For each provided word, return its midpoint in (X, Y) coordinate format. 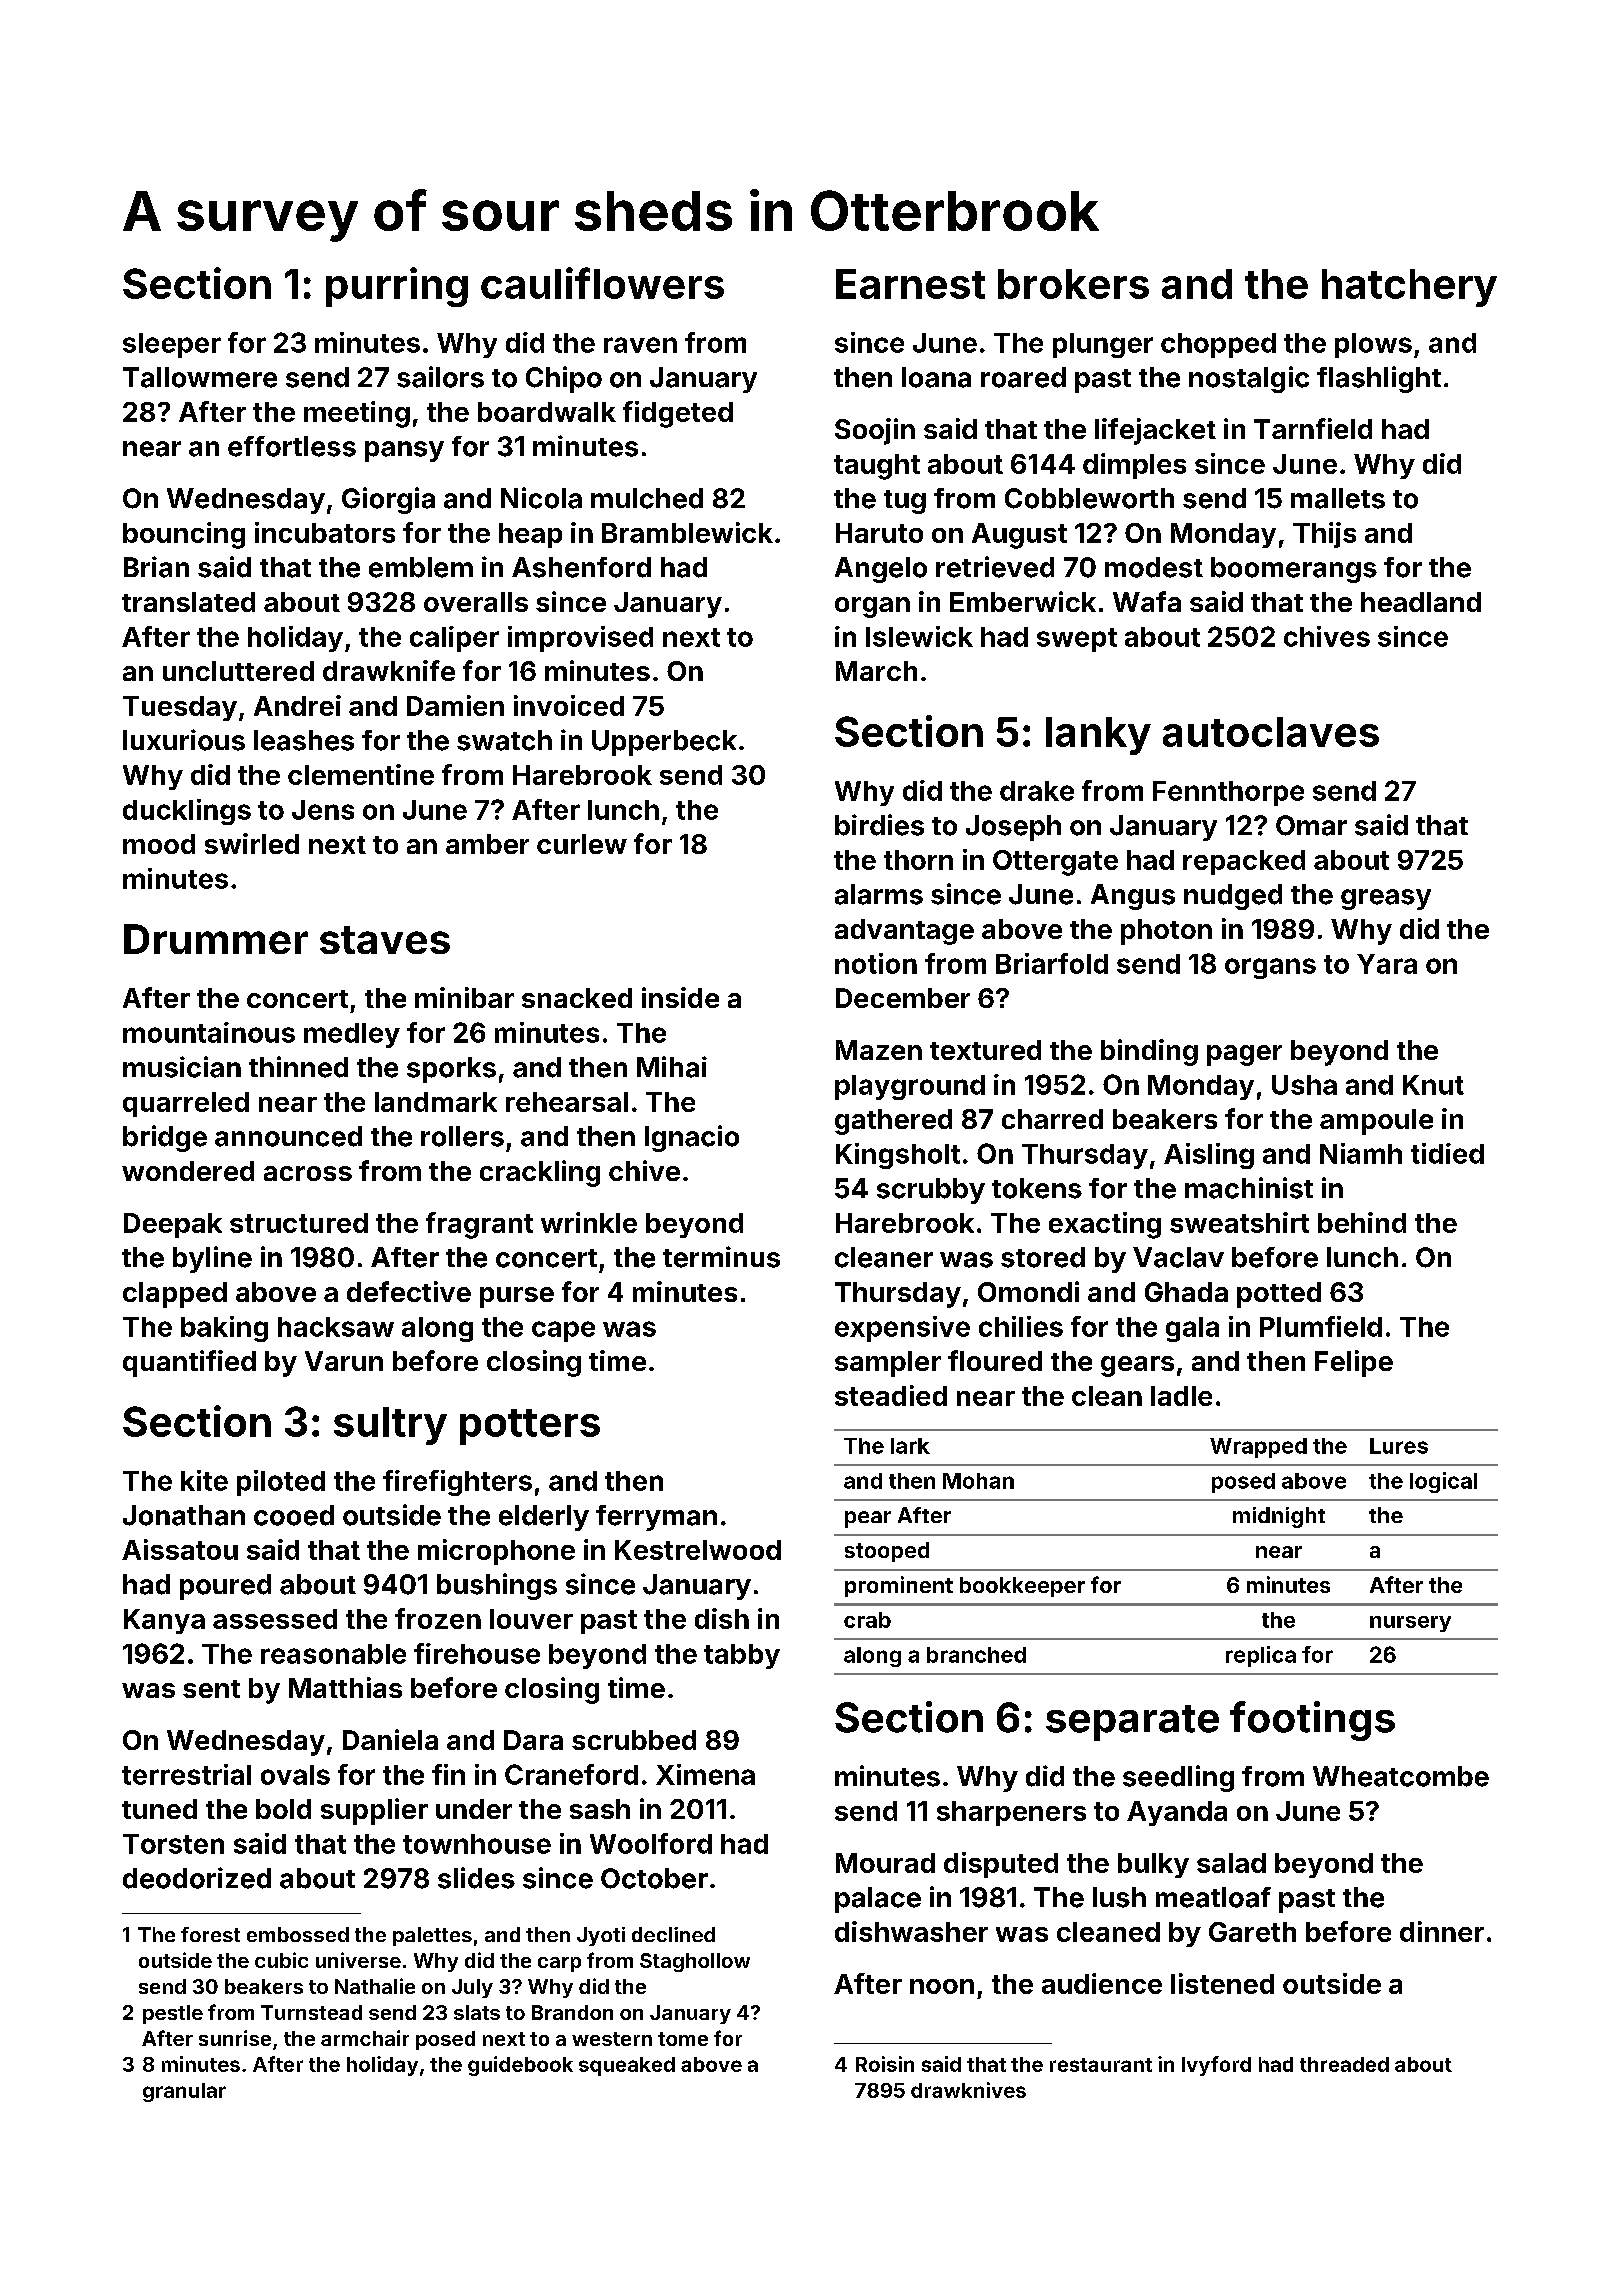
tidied (1447, 1153)
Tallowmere (200, 377)
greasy (1386, 899)
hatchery (1409, 288)
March (876, 671)
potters (530, 1427)
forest (210, 1934)
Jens (323, 810)
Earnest (910, 284)
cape (563, 1331)
